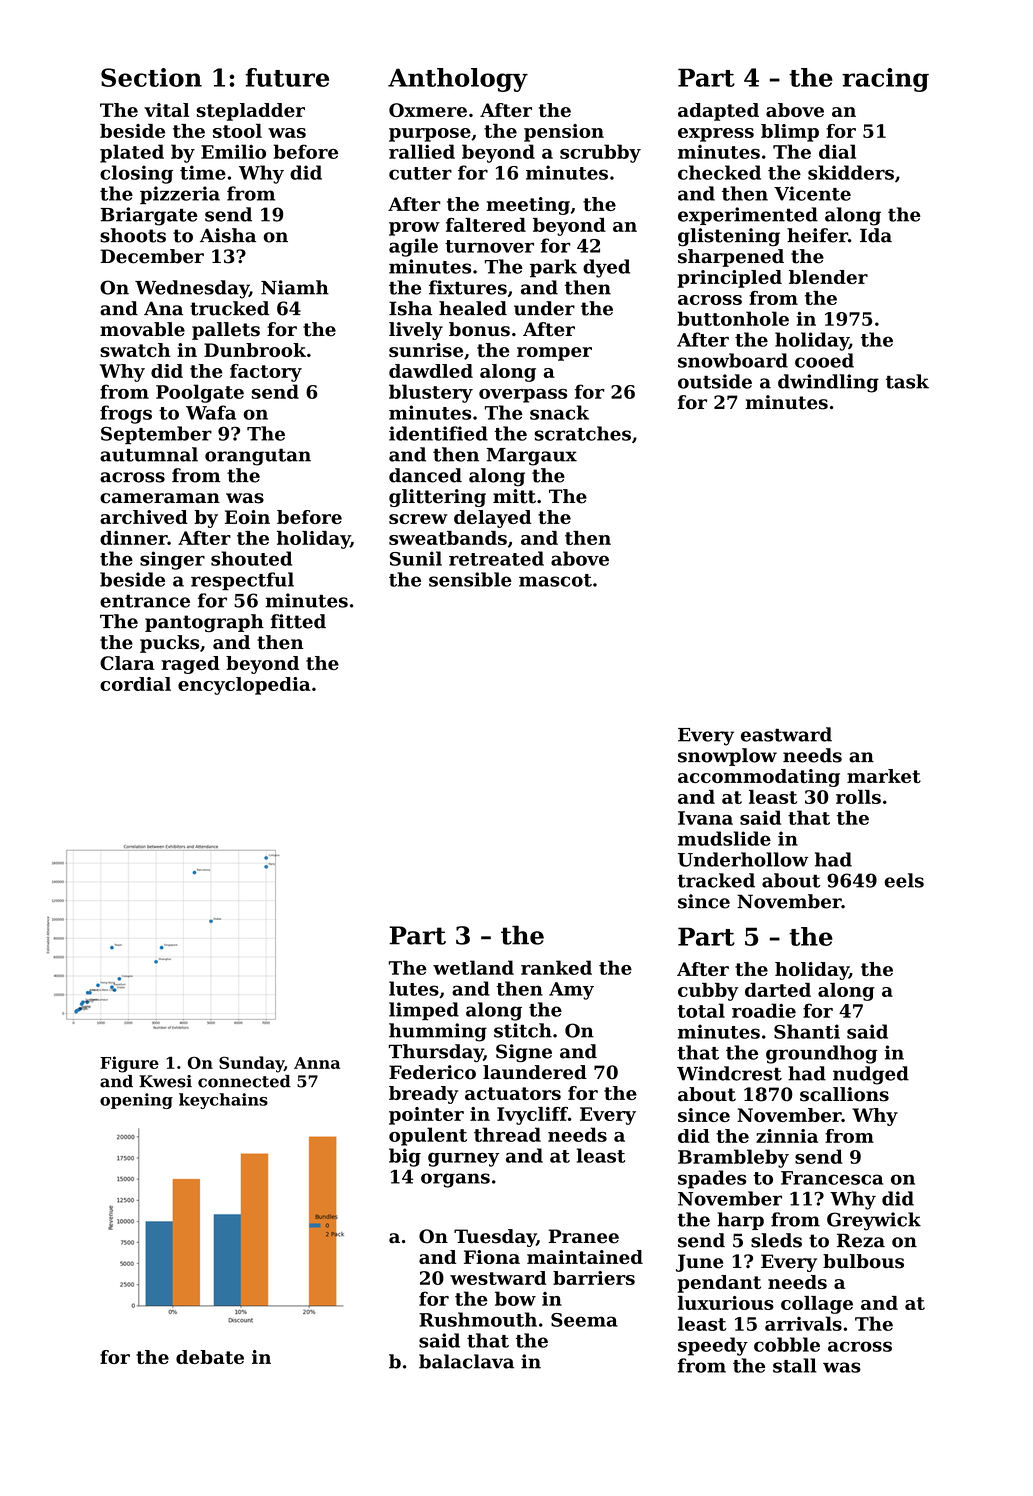  Describe the element at coordinates (786, 734) in the image. I see `eastward` at that location.
